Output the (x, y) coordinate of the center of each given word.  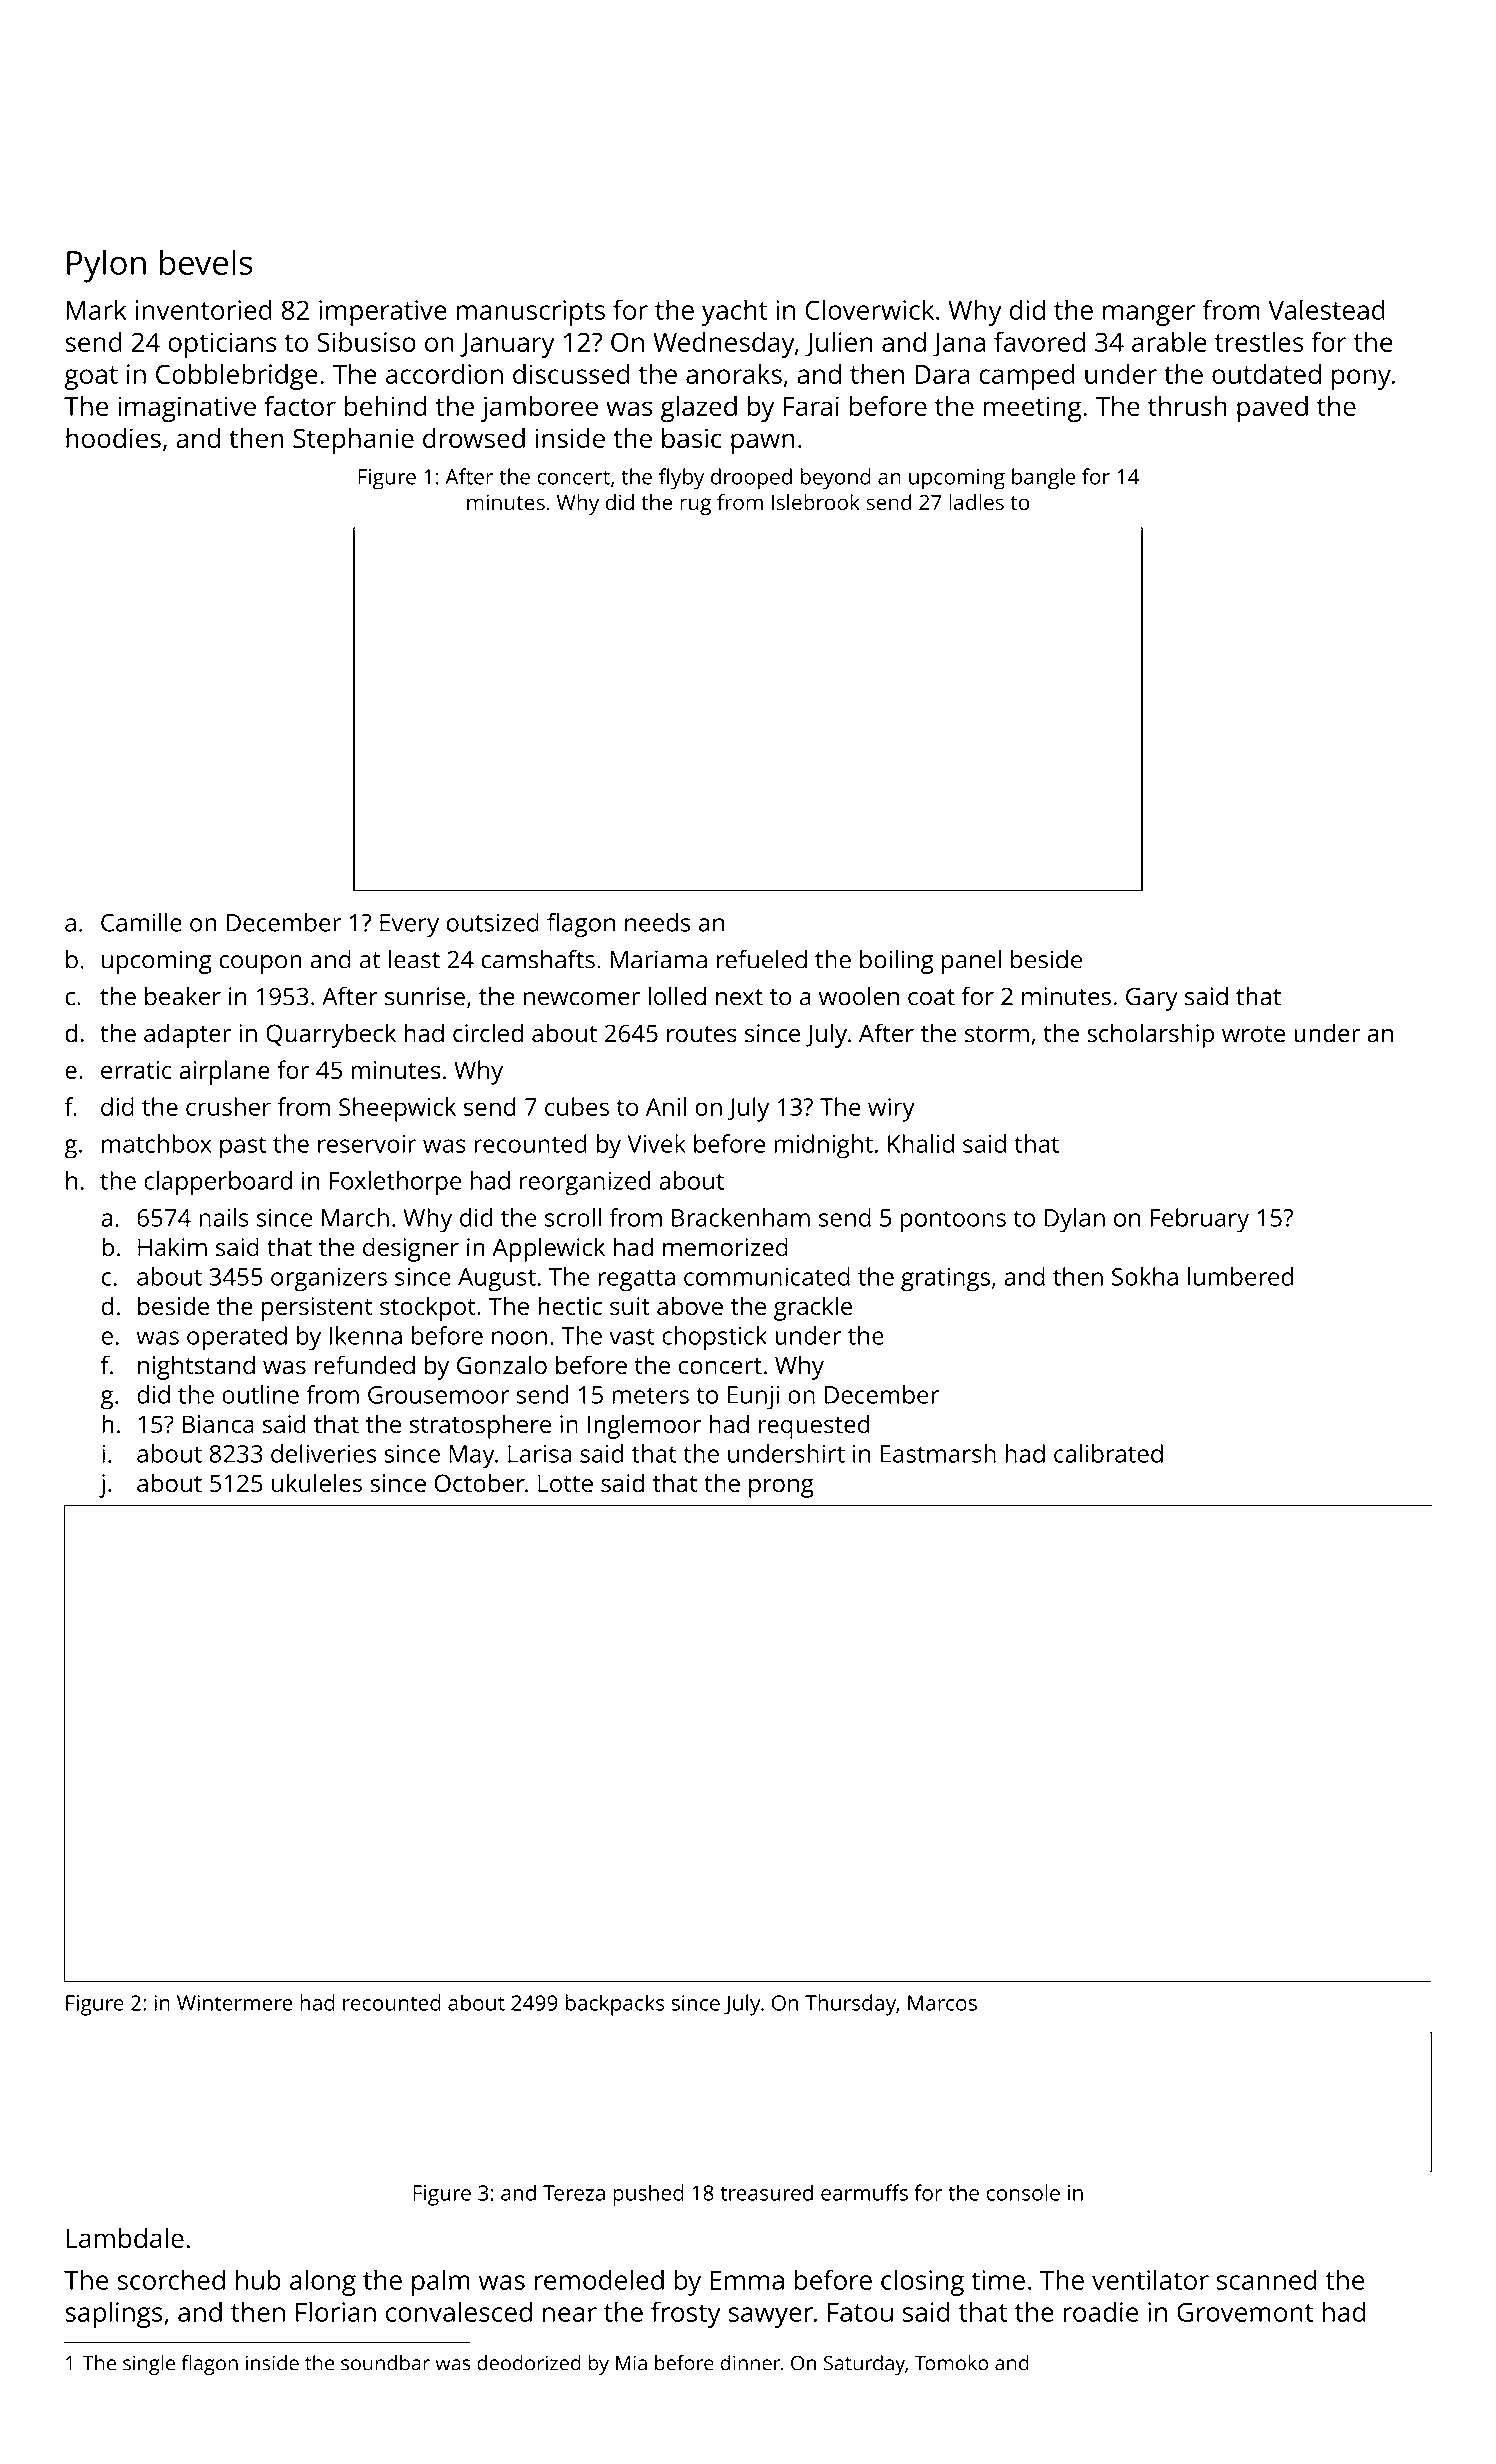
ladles (976, 502)
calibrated (1108, 1453)
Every (409, 925)
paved (1272, 409)
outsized (492, 922)
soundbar (385, 2363)
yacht (734, 312)
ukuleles (317, 1482)
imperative (383, 313)
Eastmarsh (938, 1453)
